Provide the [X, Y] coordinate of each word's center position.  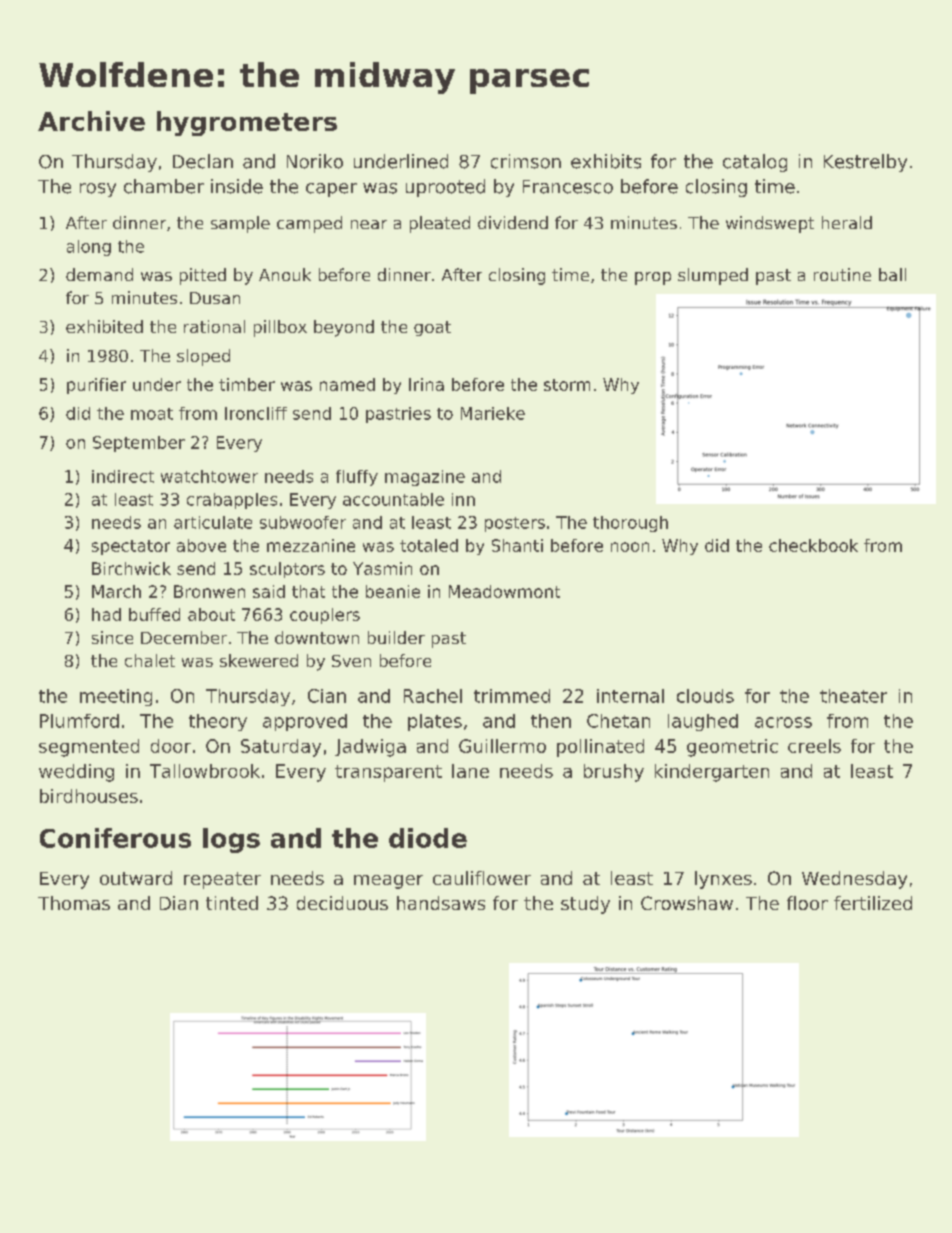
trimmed [512, 696]
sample [240, 224]
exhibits [606, 161]
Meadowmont [504, 591]
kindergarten [712, 773]
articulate [213, 522]
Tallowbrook [205, 771]
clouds [705, 696]
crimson [526, 161]
